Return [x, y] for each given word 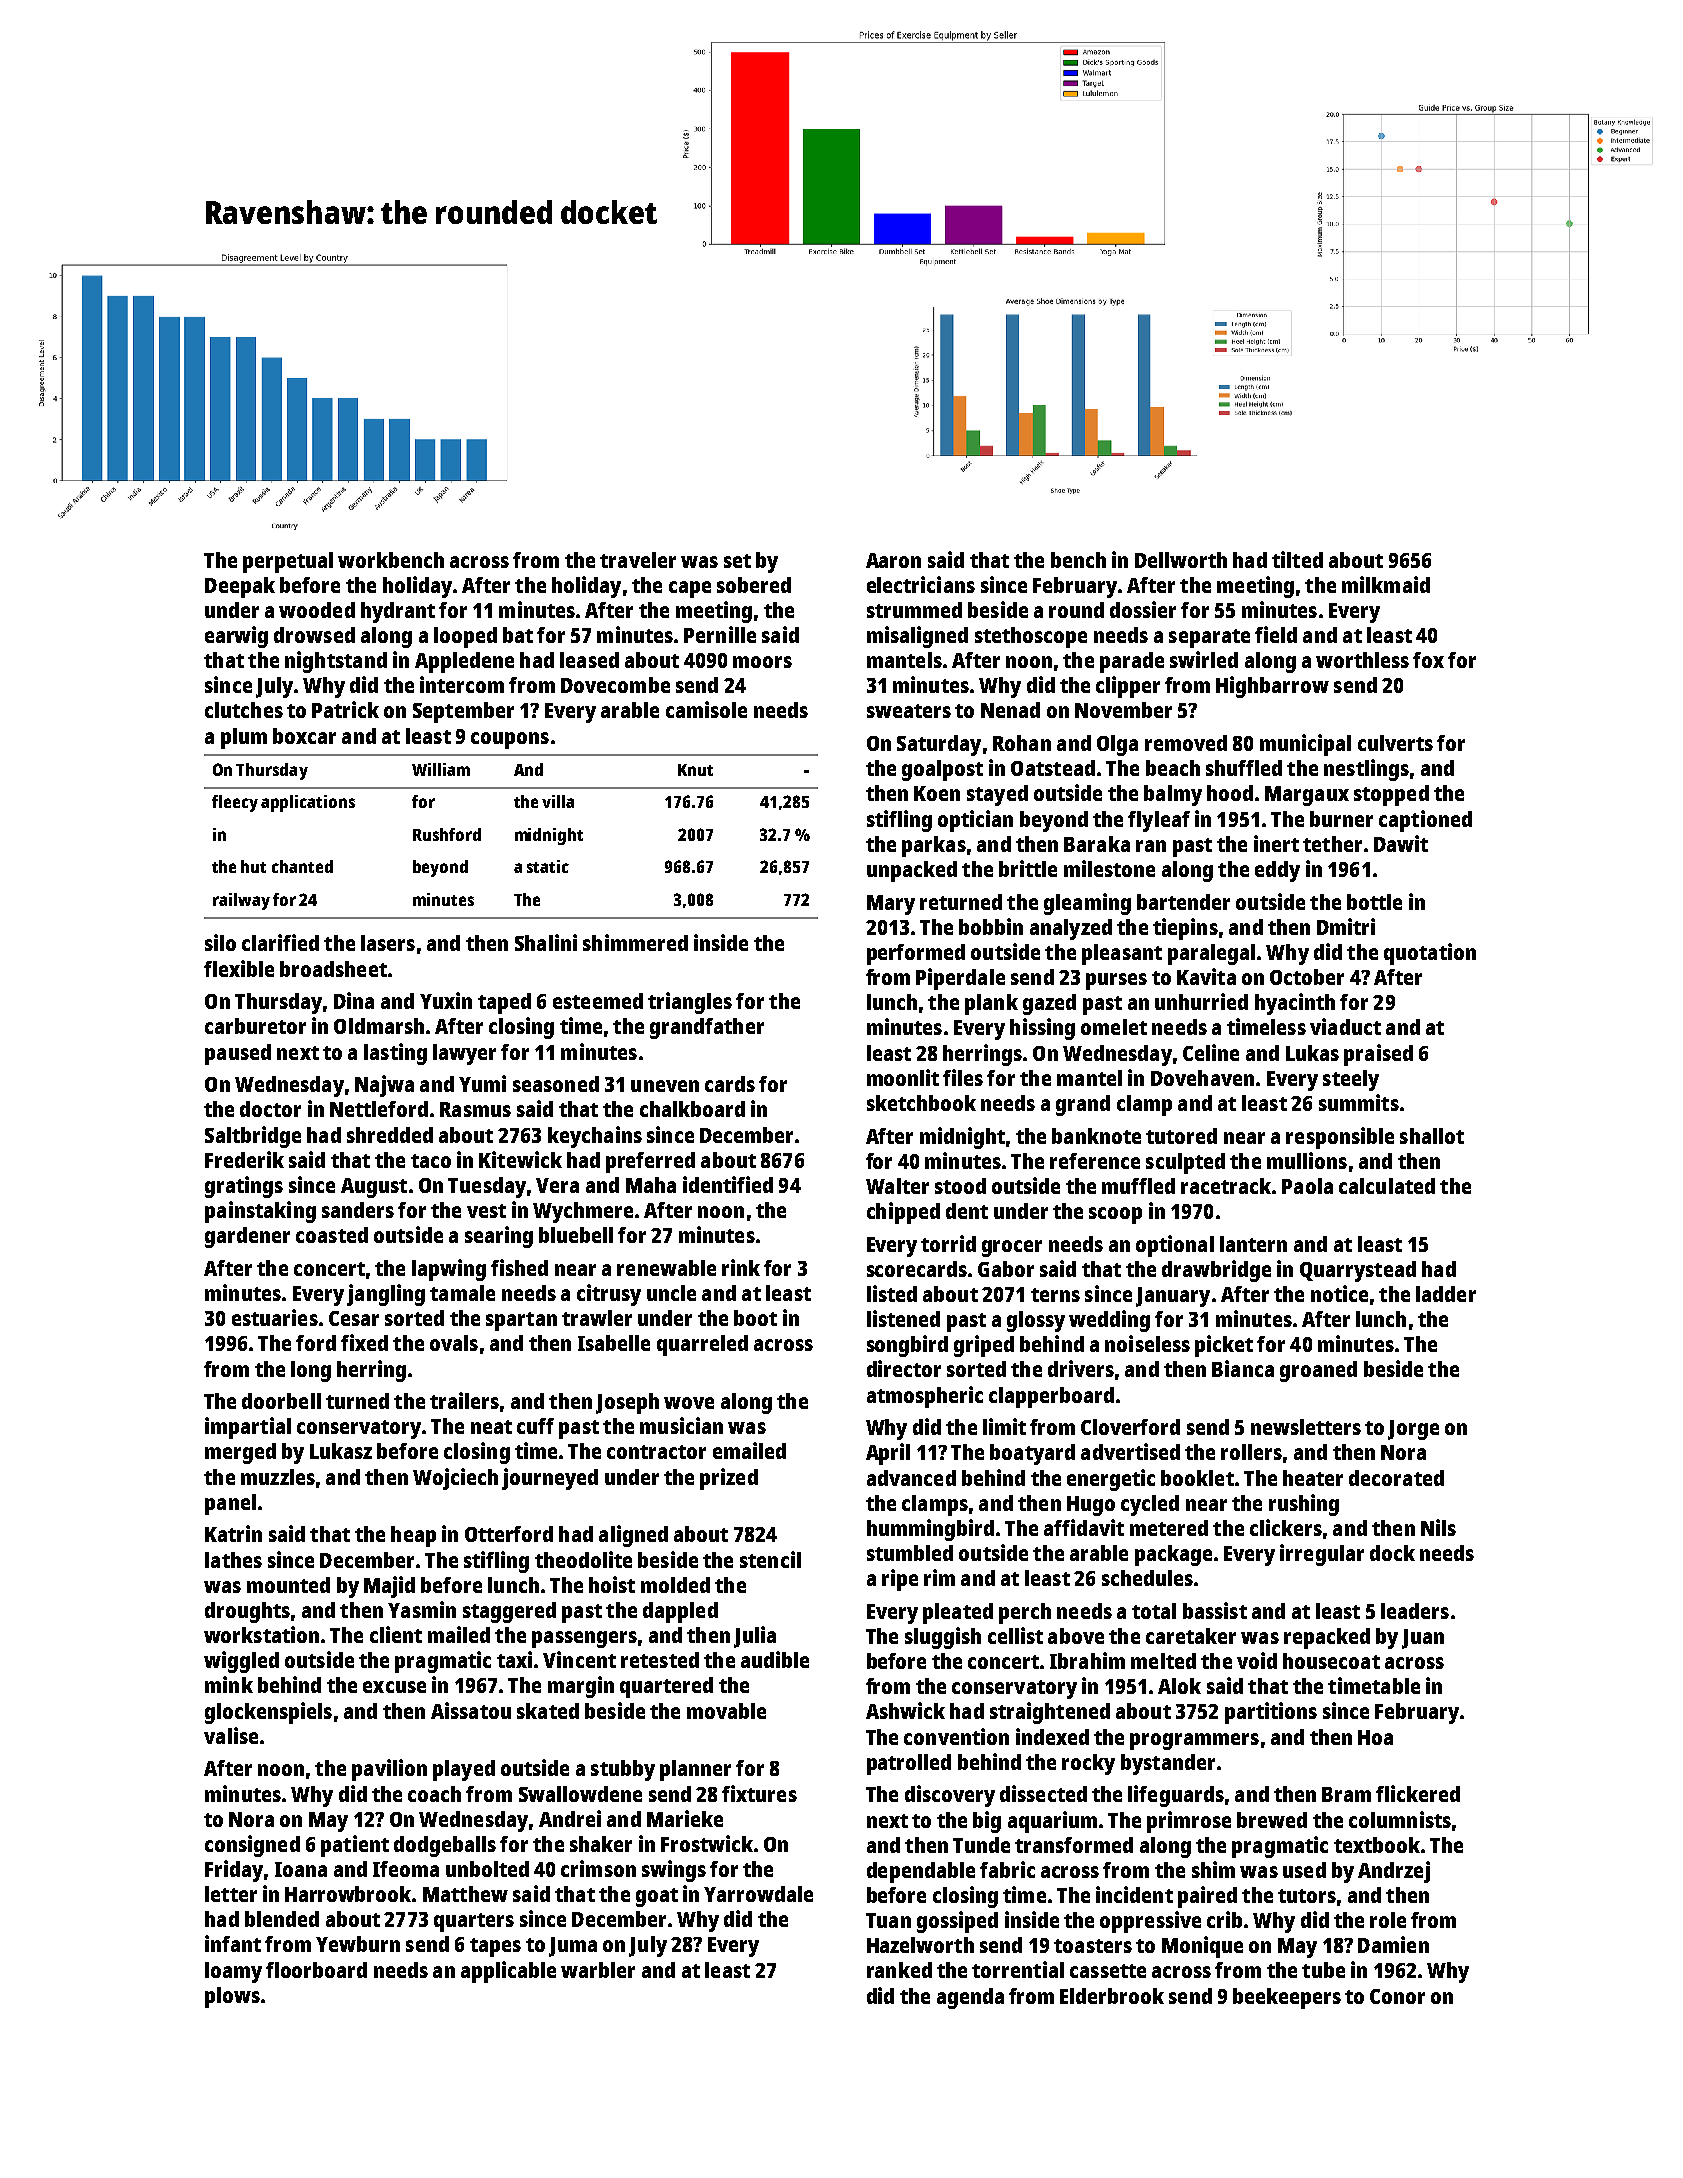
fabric [1007, 1869]
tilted [1297, 559]
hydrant [398, 612]
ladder [1446, 1294]
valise [231, 1735]
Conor [1397, 1996]
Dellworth [1181, 560]
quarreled [702, 1345]
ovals [454, 1343]
